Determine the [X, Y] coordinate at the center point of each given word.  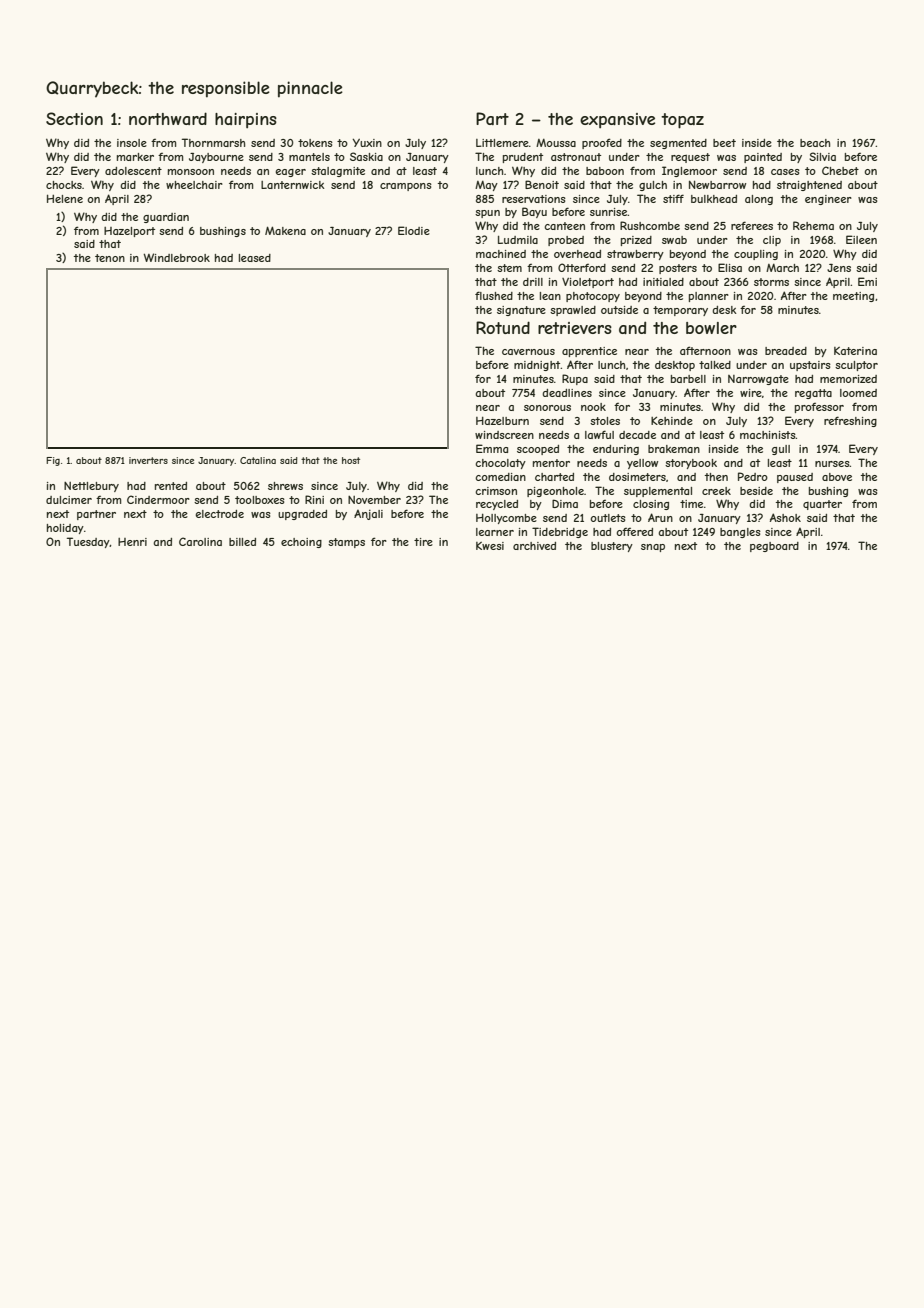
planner [709, 297]
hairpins [246, 120]
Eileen [861, 239]
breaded [786, 351]
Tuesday [88, 542]
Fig [53, 461]
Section [74, 118]
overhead [577, 254]
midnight [537, 366]
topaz [682, 121]
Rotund [503, 327]
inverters [148, 460]
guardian [166, 218]
